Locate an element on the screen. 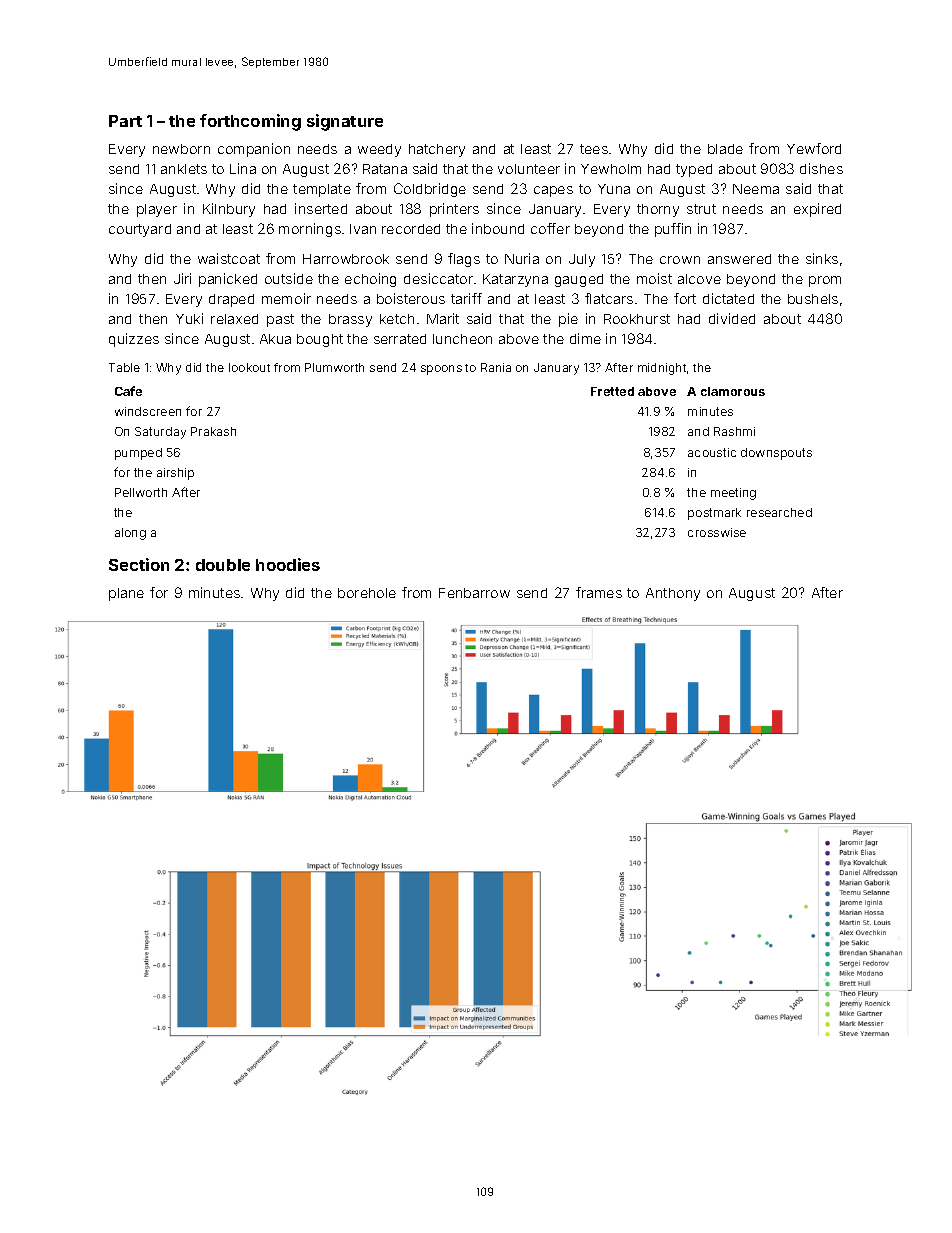 Image resolution: width=952 pixels, height=1233 pixels. plane is located at coordinates (126, 594).
